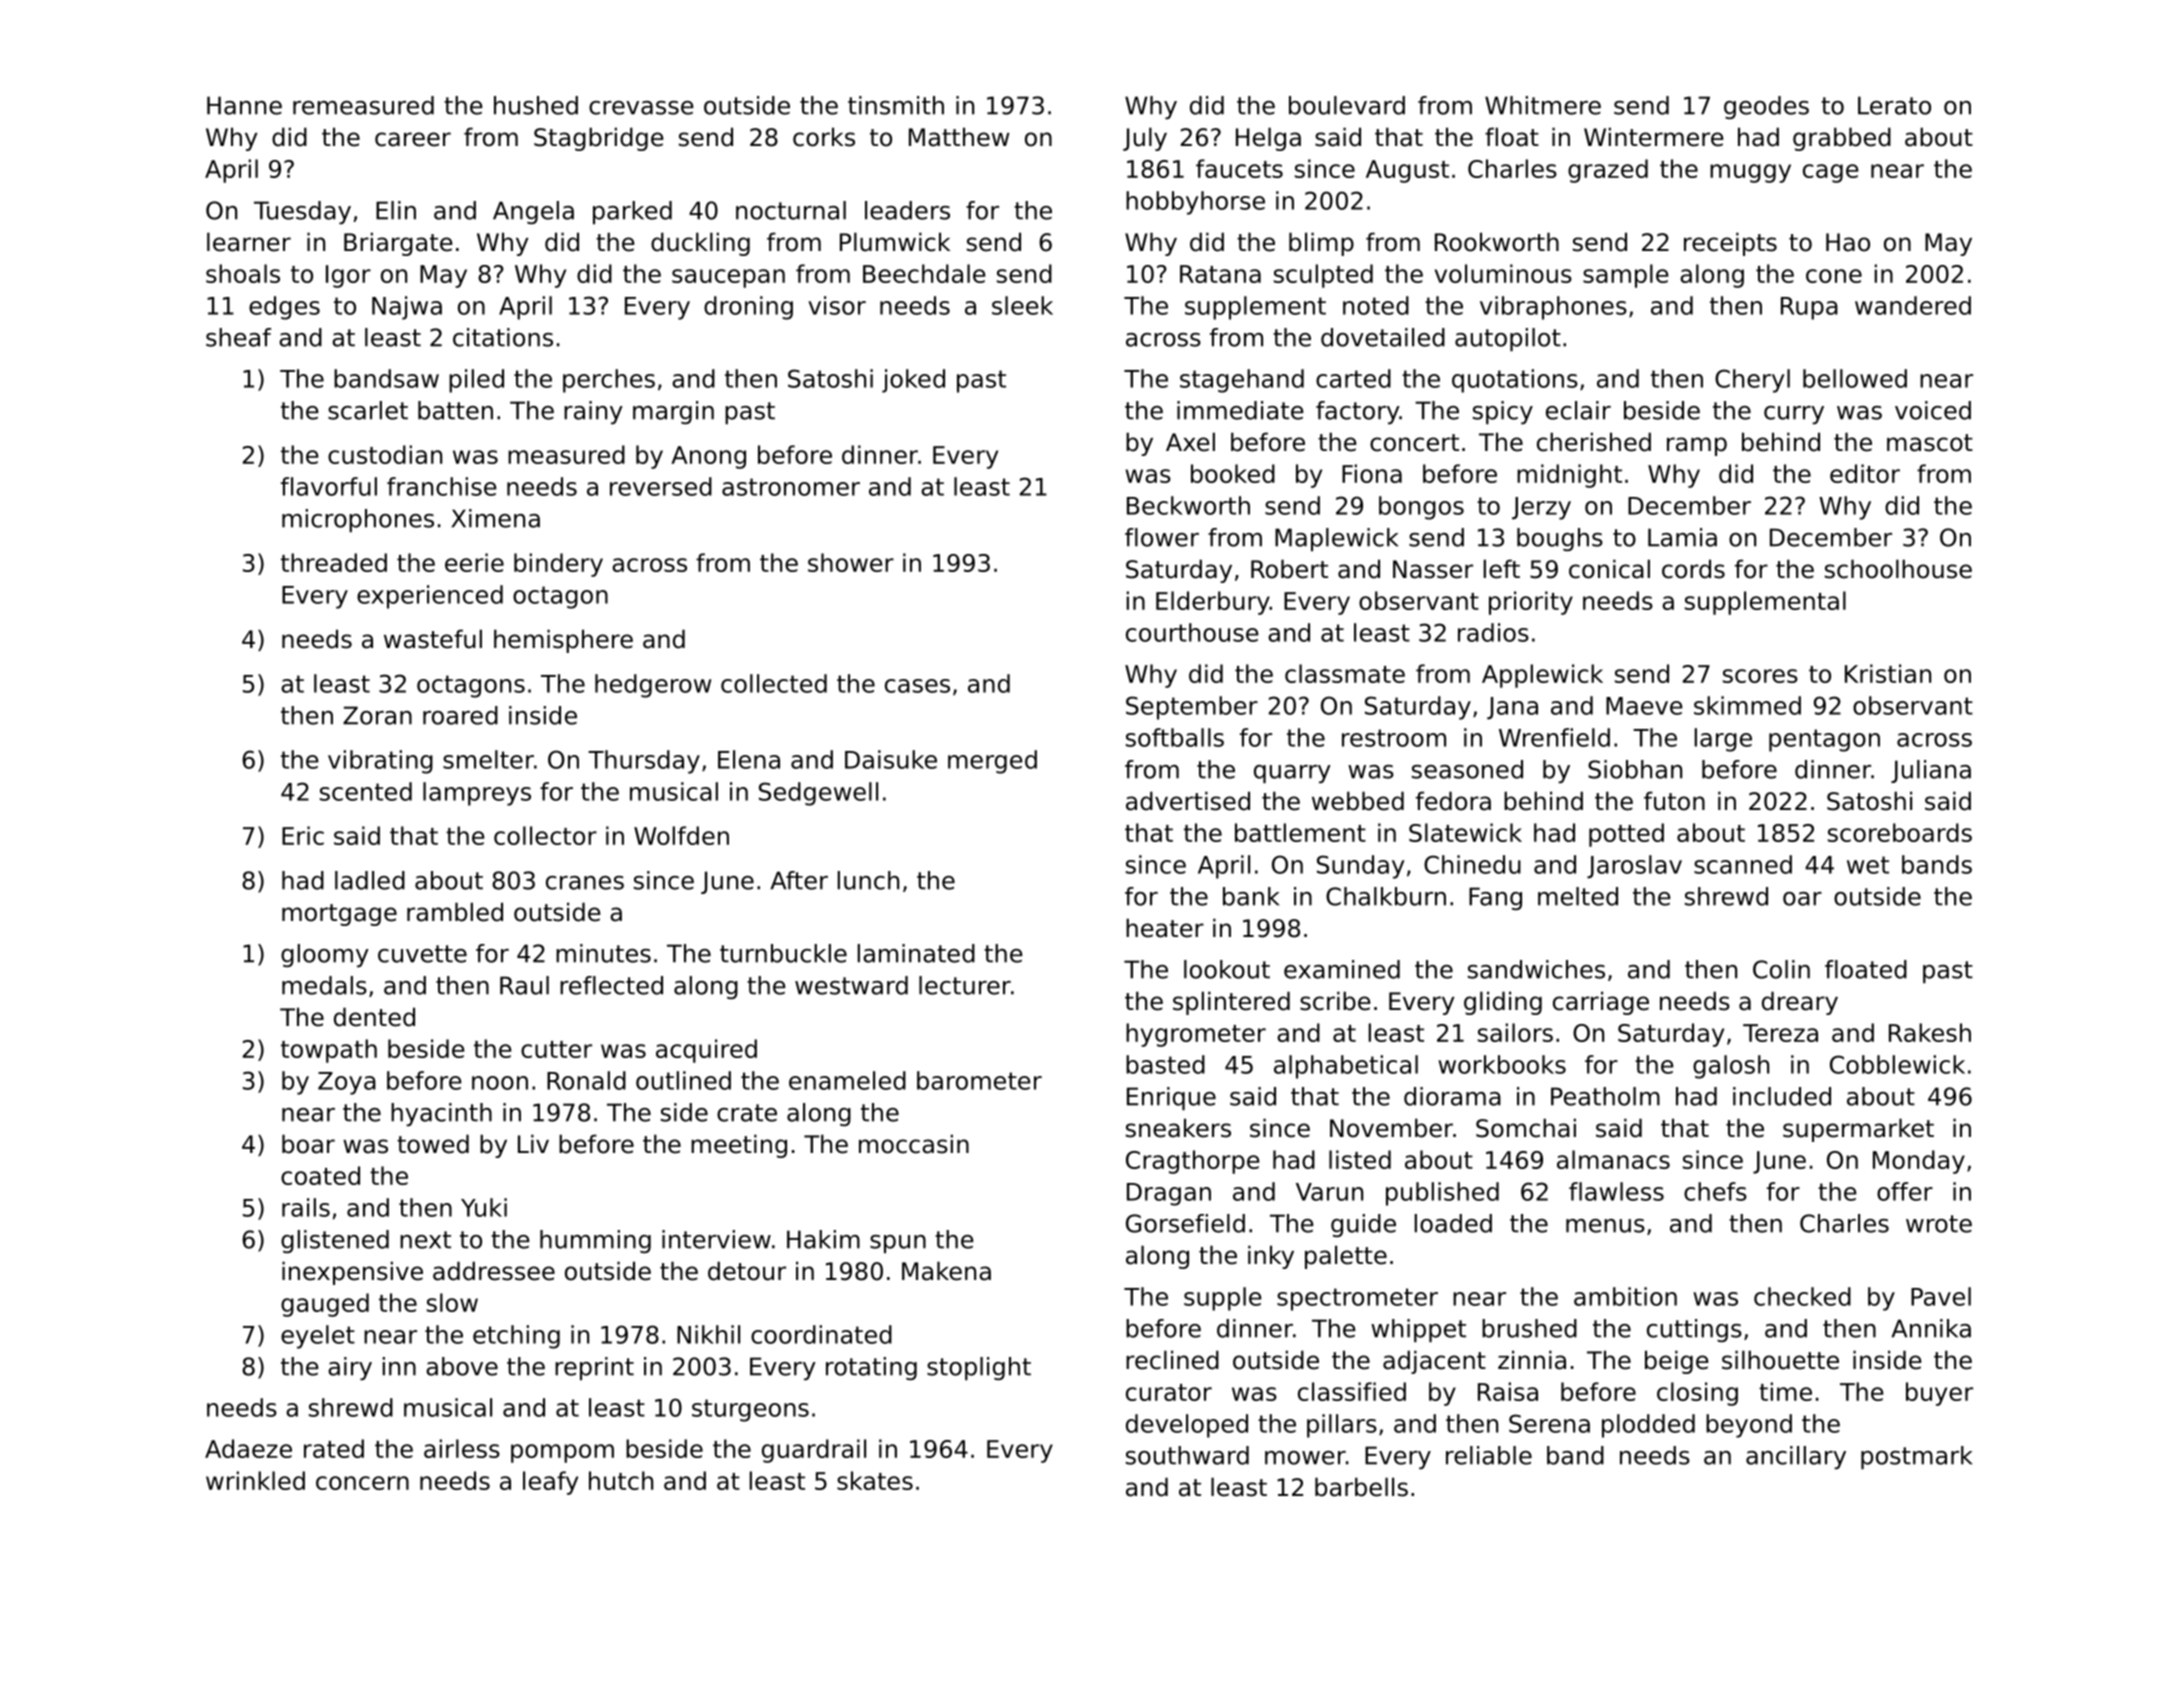  What do you see at coordinates (1345, 673) in the screenshot?
I see `classmate` at bounding box center [1345, 673].
